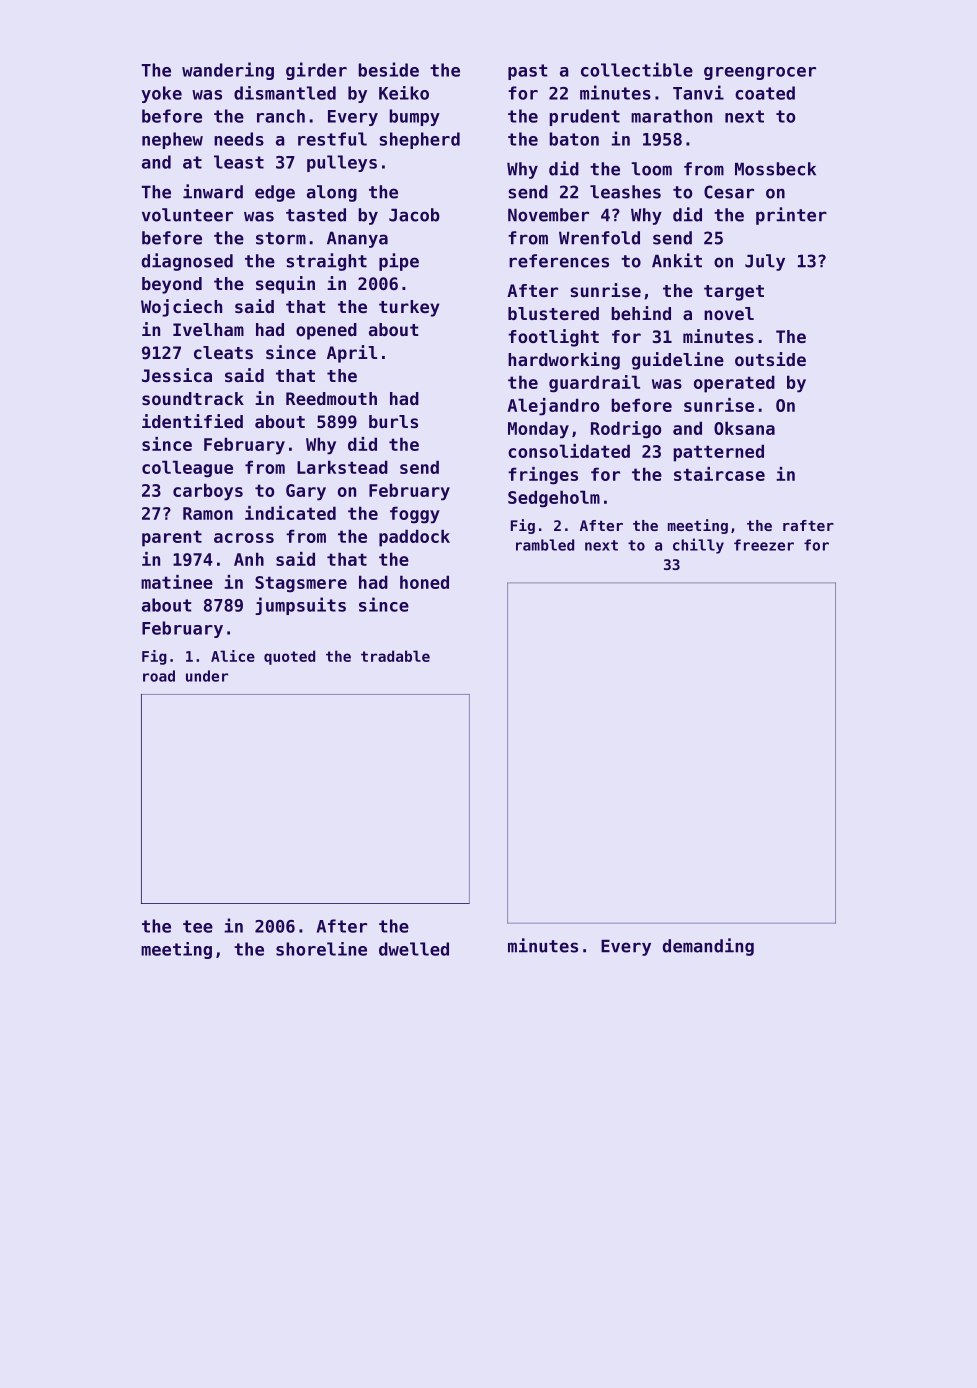 Image resolution: width=977 pixels, height=1388 pixels. Describe the element at coordinates (389, 69) in the image. I see `beside` at that location.
